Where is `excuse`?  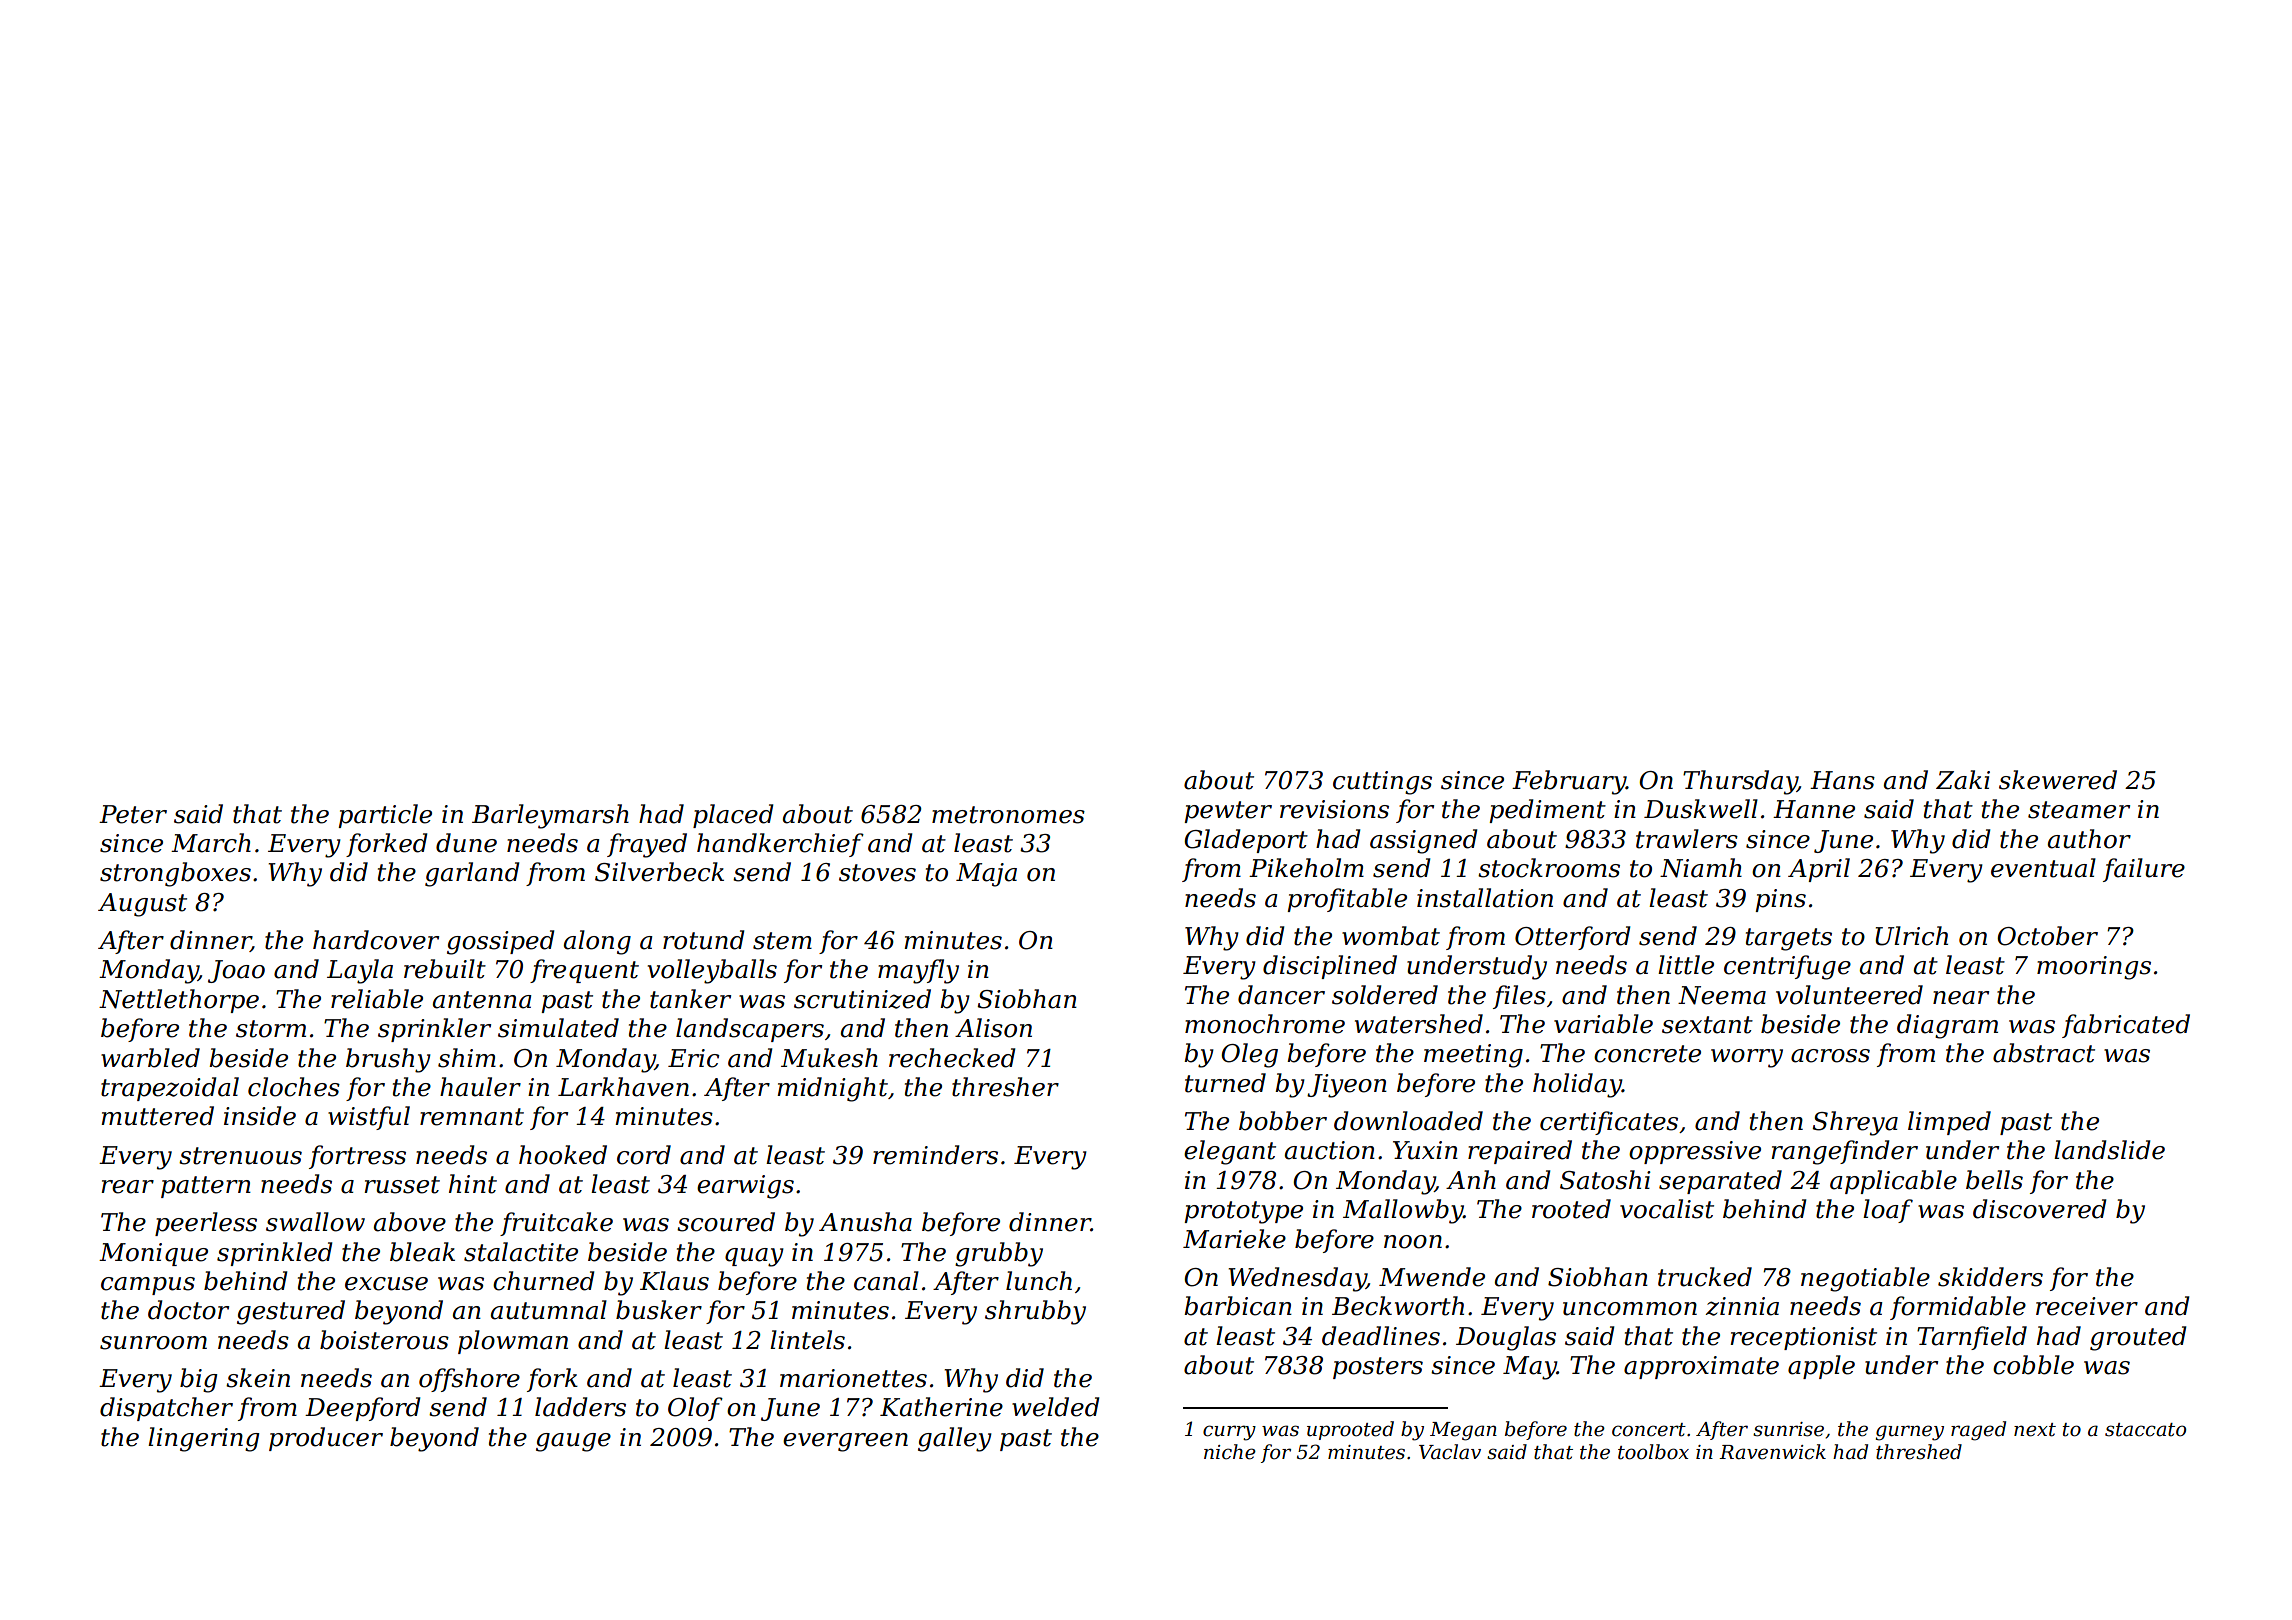 excuse is located at coordinates (386, 1284).
